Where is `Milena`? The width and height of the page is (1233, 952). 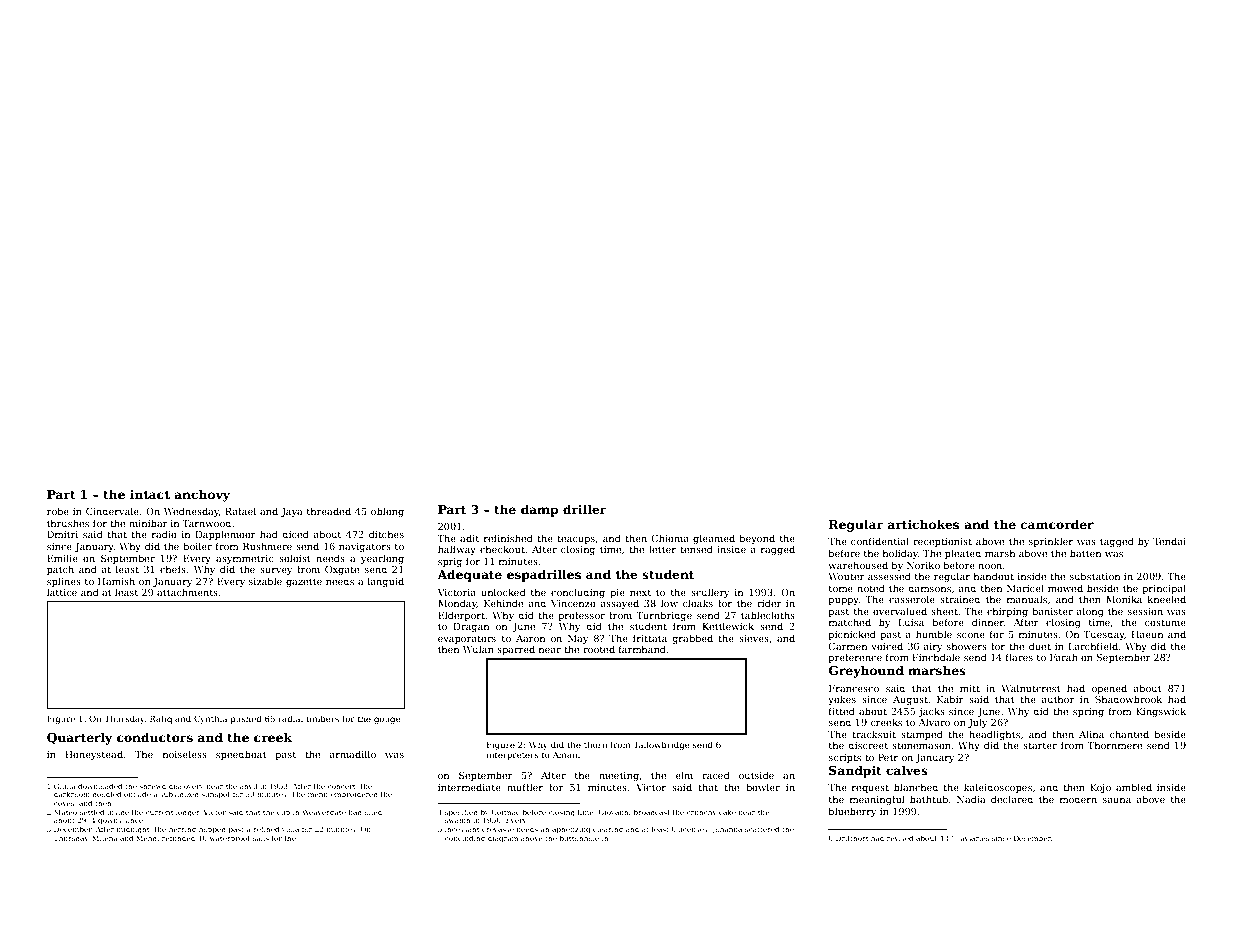 Milena is located at coordinates (104, 838).
